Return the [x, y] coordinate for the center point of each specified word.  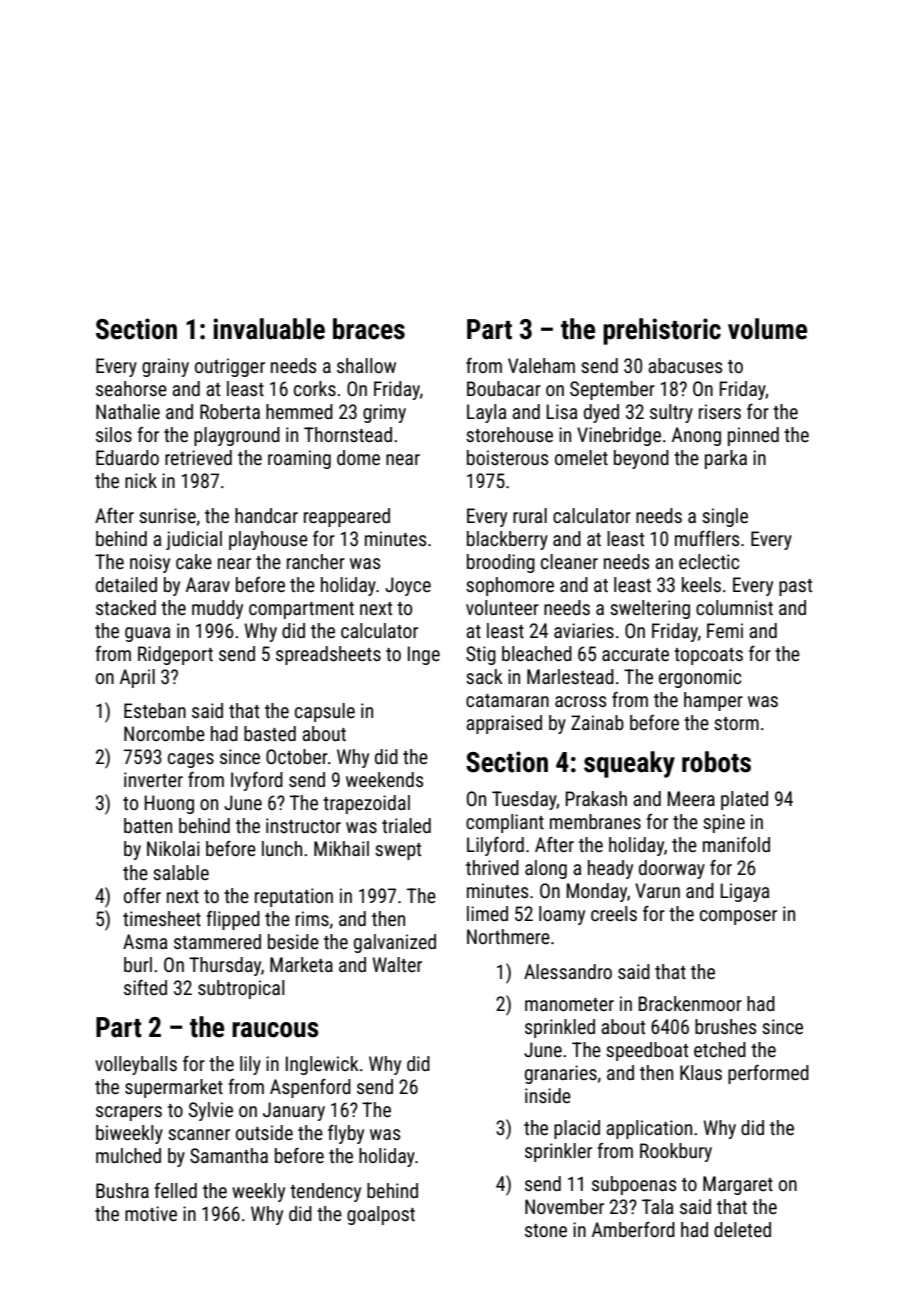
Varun [657, 890]
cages [191, 760]
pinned [753, 436]
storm [736, 723]
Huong [169, 804]
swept [398, 851]
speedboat [647, 1051]
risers [720, 411]
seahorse [131, 388]
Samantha [229, 1155]
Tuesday [524, 800]
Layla [486, 413]
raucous [275, 1030]
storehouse [509, 434]
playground [237, 436]
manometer [569, 1004]
